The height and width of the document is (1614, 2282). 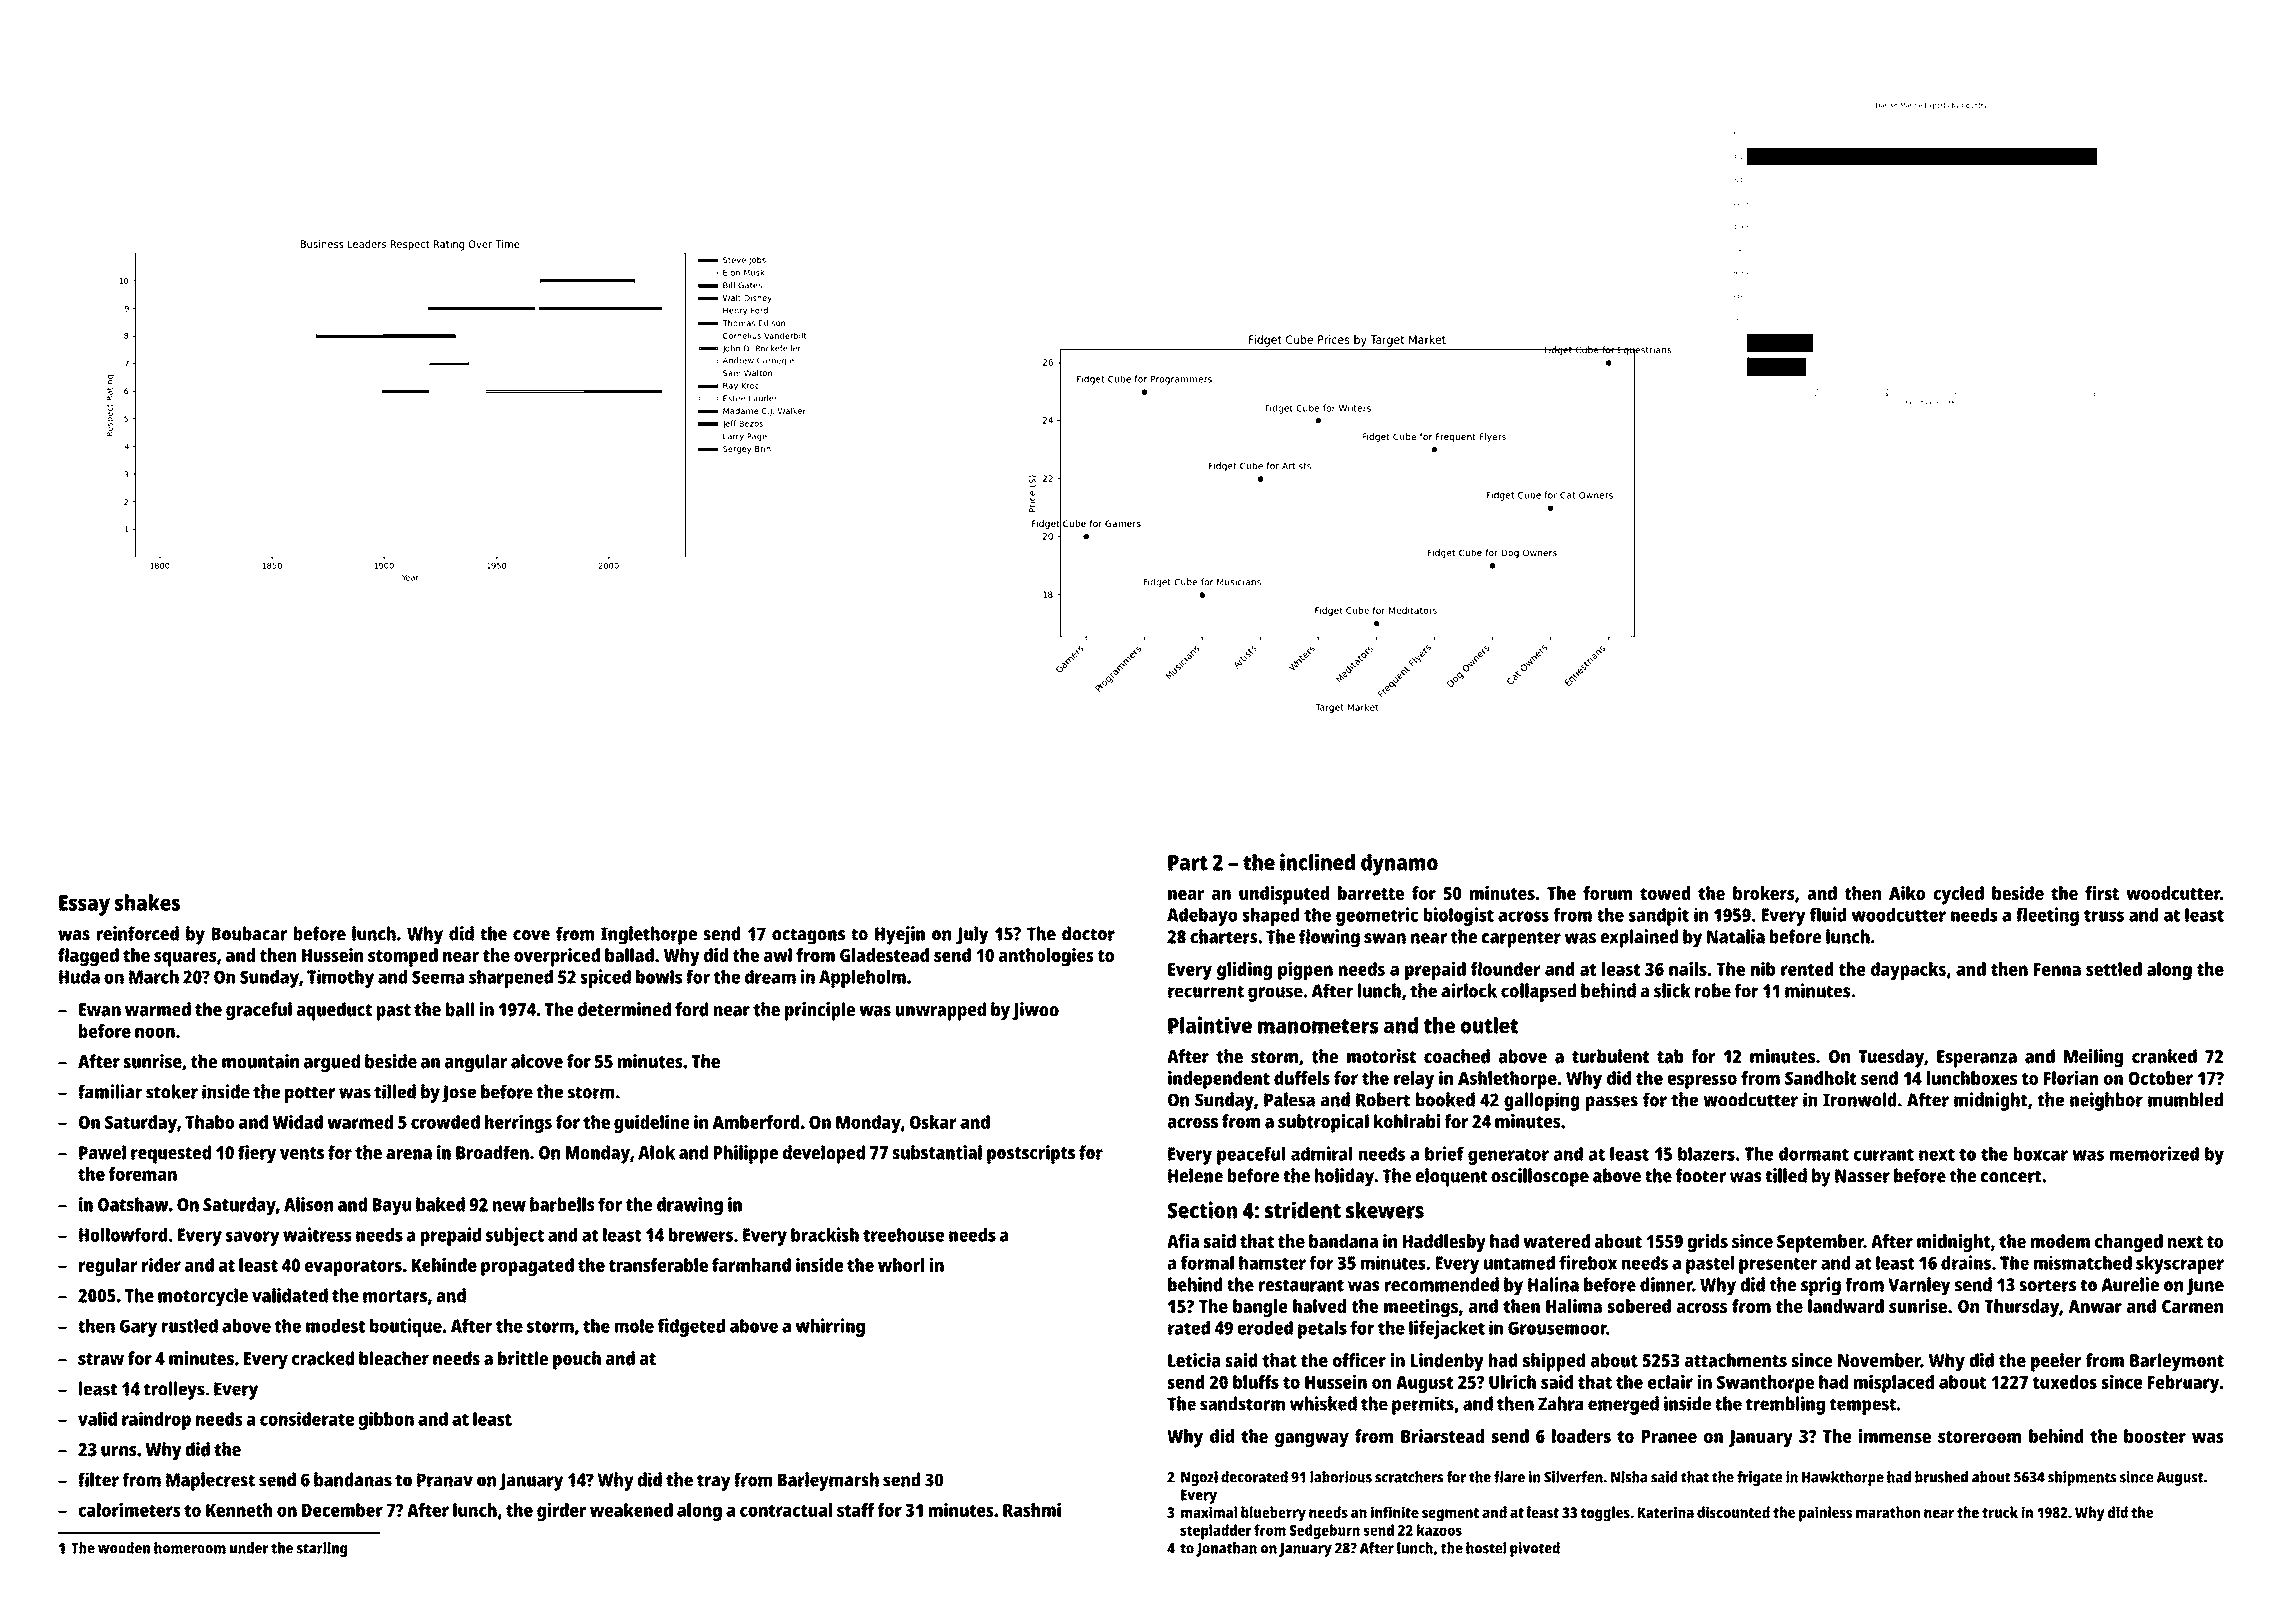 I want to click on developed, so click(x=824, y=1154).
